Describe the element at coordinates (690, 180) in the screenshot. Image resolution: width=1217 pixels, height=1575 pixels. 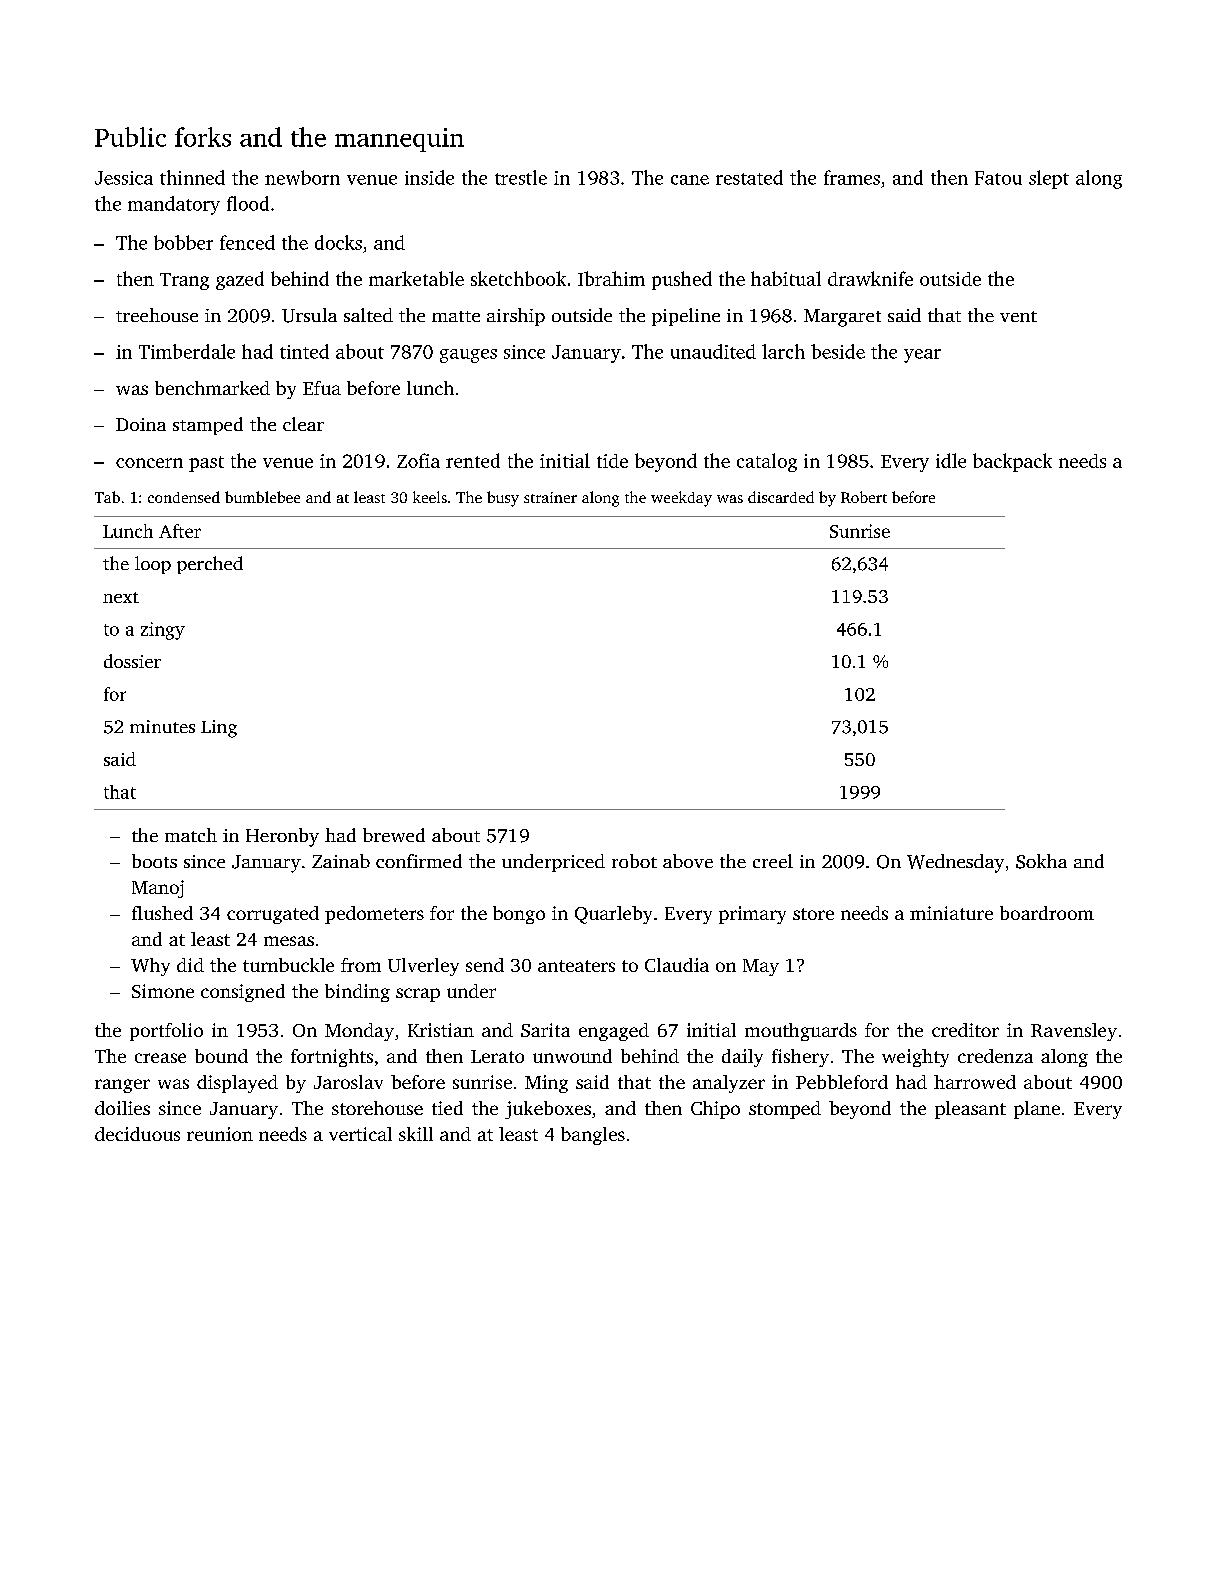
I see `cane` at that location.
